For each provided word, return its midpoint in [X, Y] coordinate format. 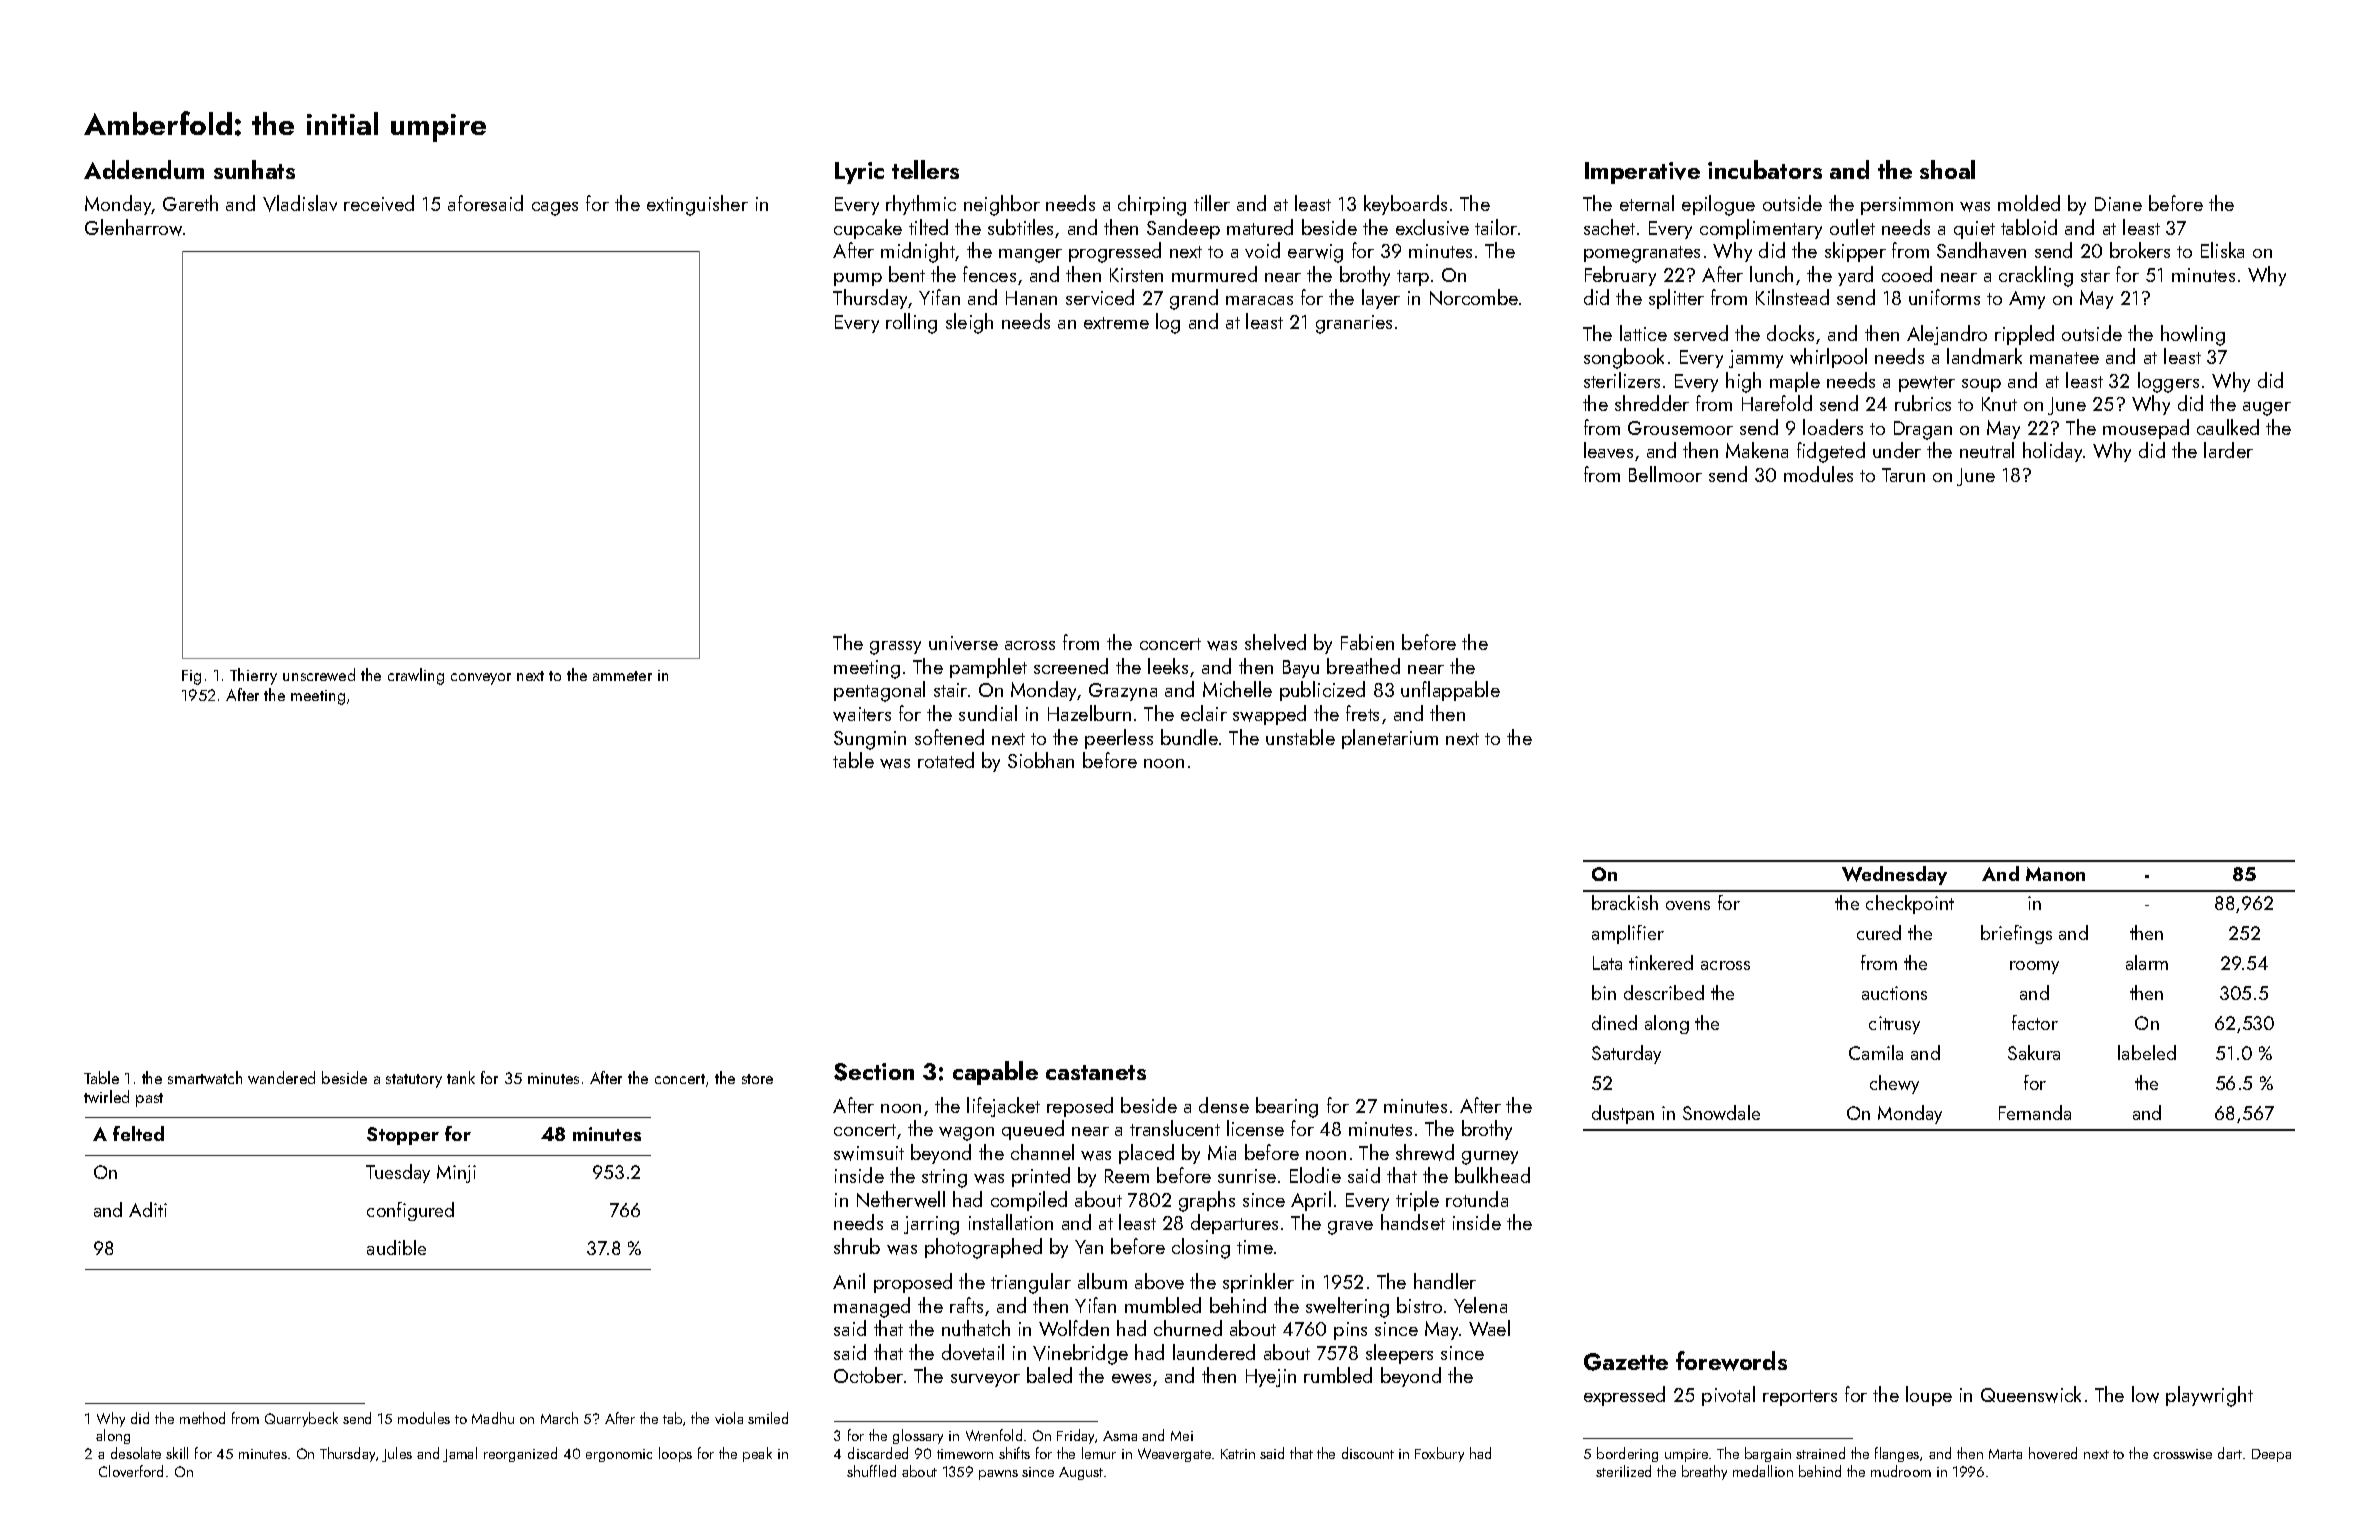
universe [963, 643]
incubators [1765, 169]
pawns [998, 1475]
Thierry [253, 676]
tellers [925, 169]
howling [2193, 335]
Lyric [859, 173]
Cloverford [131, 1471]
